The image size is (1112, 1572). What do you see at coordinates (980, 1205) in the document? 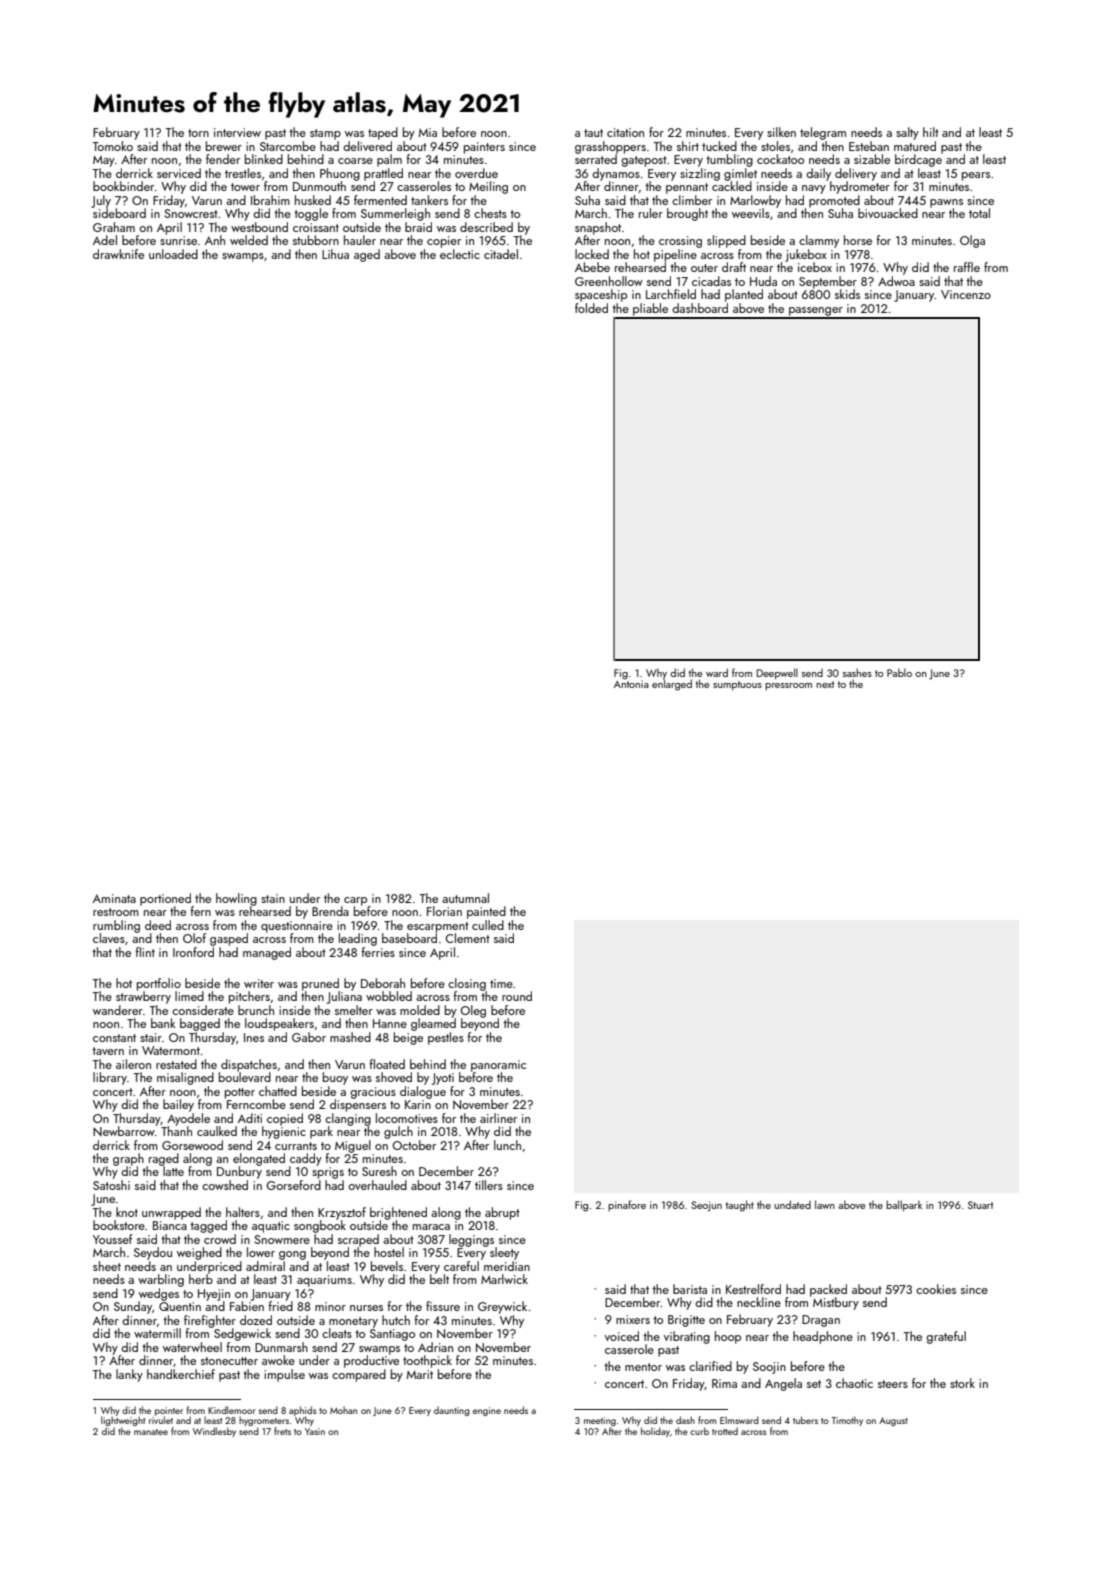
I see `Stuart` at bounding box center [980, 1205].
